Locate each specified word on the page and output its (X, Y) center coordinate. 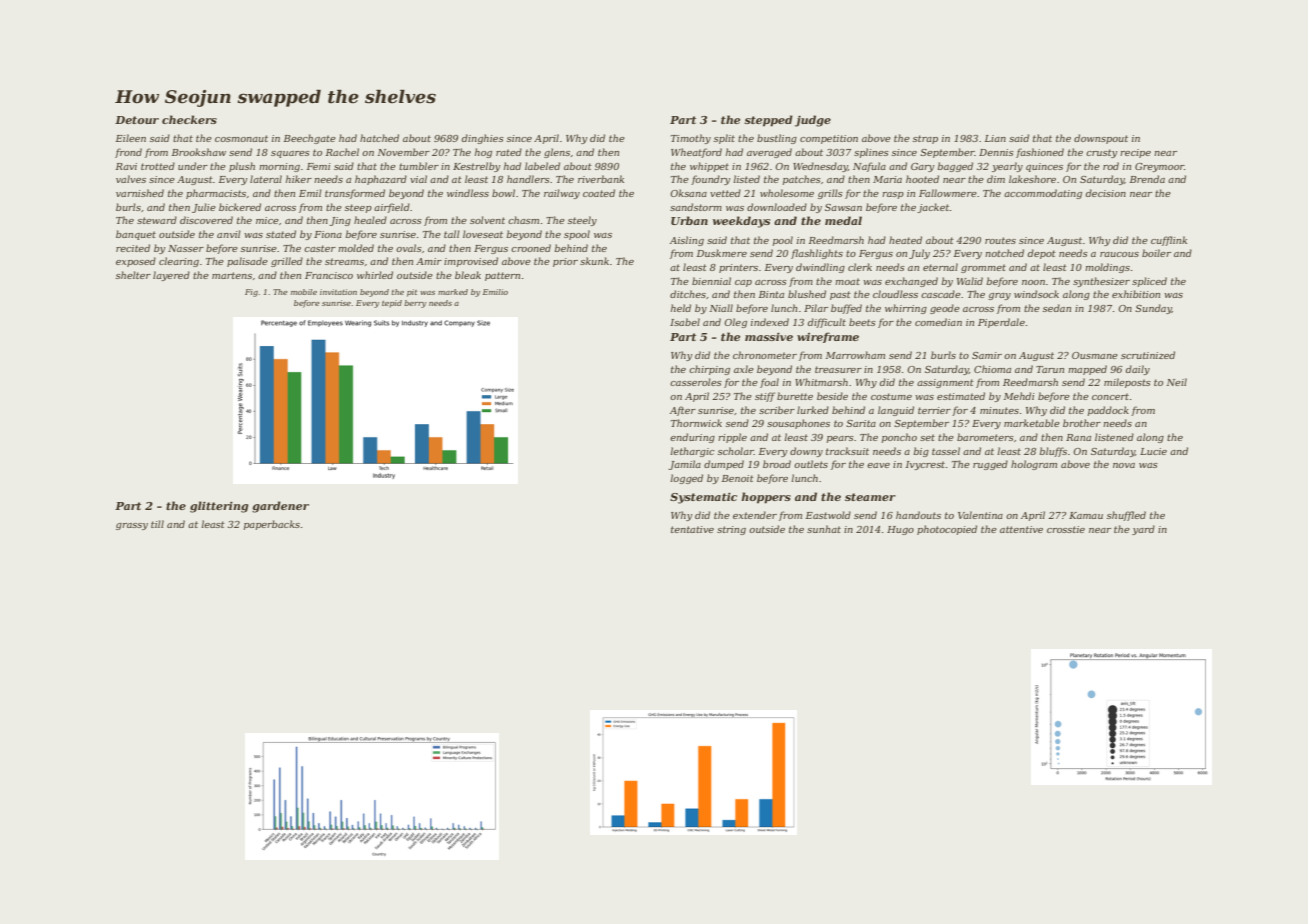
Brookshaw (199, 152)
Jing (340, 221)
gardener (280, 507)
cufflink (1169, 241)
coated (599, 193)
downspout (1101, 139)
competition (829, 139)
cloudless (895, 294)
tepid (392, 304)
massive (769, 336)
